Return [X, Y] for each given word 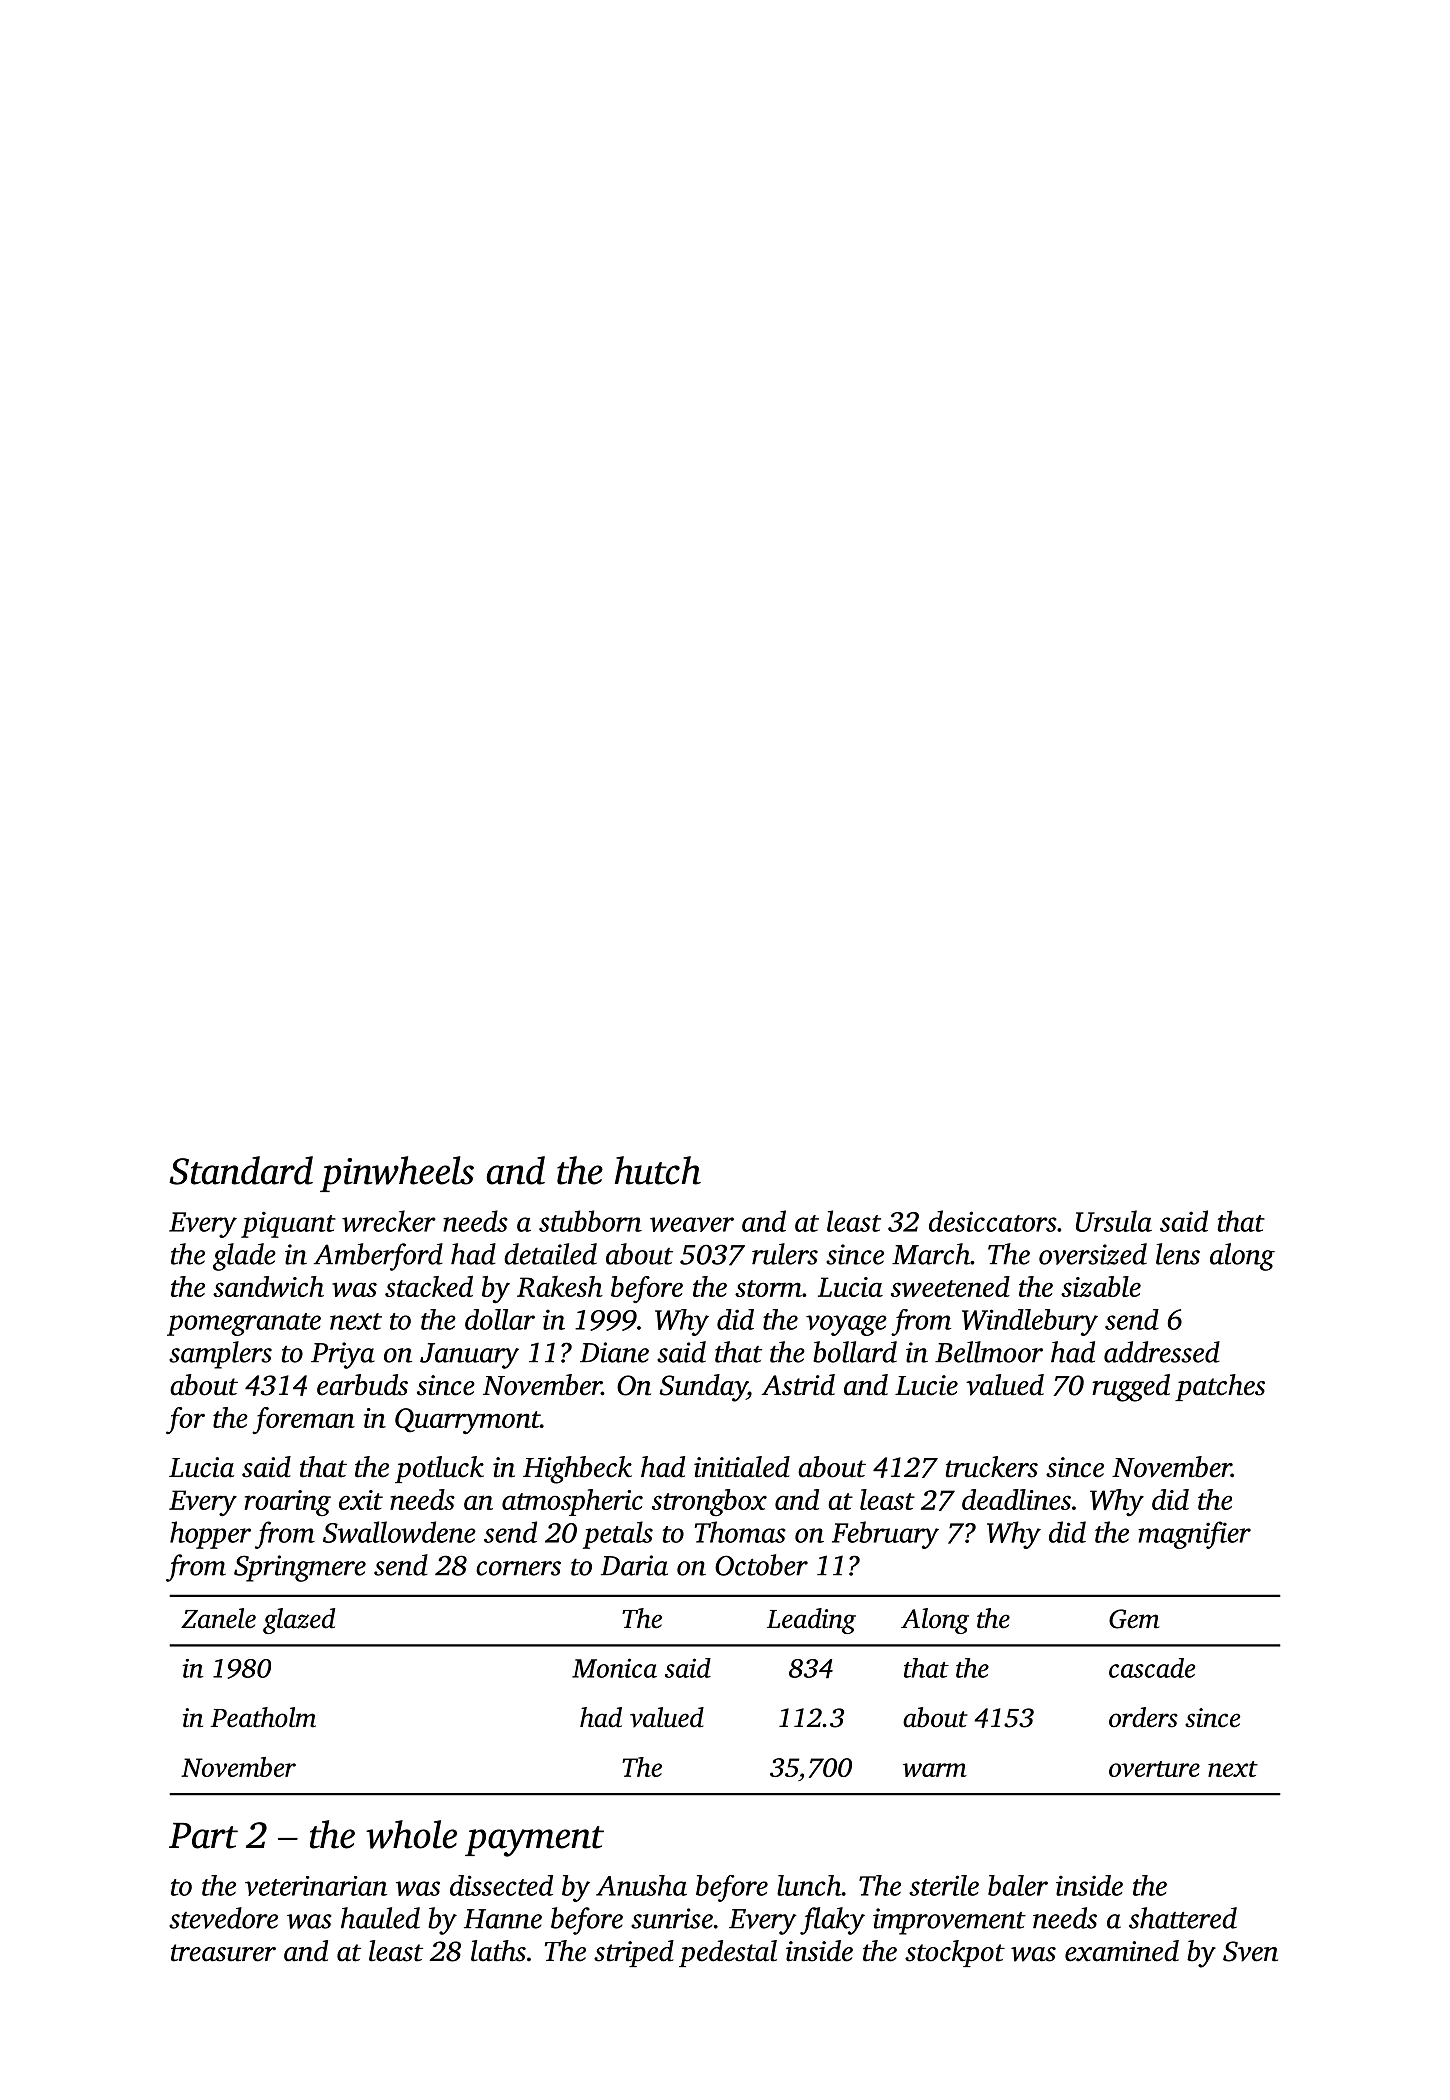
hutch [658, 1170]
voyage [846, 1325]
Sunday [703, 1388]
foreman [303, 1420]
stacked [429, 1286]
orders [1143, 1717]
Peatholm [263, 1717]
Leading [811, 1621]
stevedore [223, 1918]
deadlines [1016, 1499]
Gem [1134, 1619]
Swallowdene [399, 1532]
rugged [1131, 1388]
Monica [614, 1668]
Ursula [1114, 1221]
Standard [241, 1170]
